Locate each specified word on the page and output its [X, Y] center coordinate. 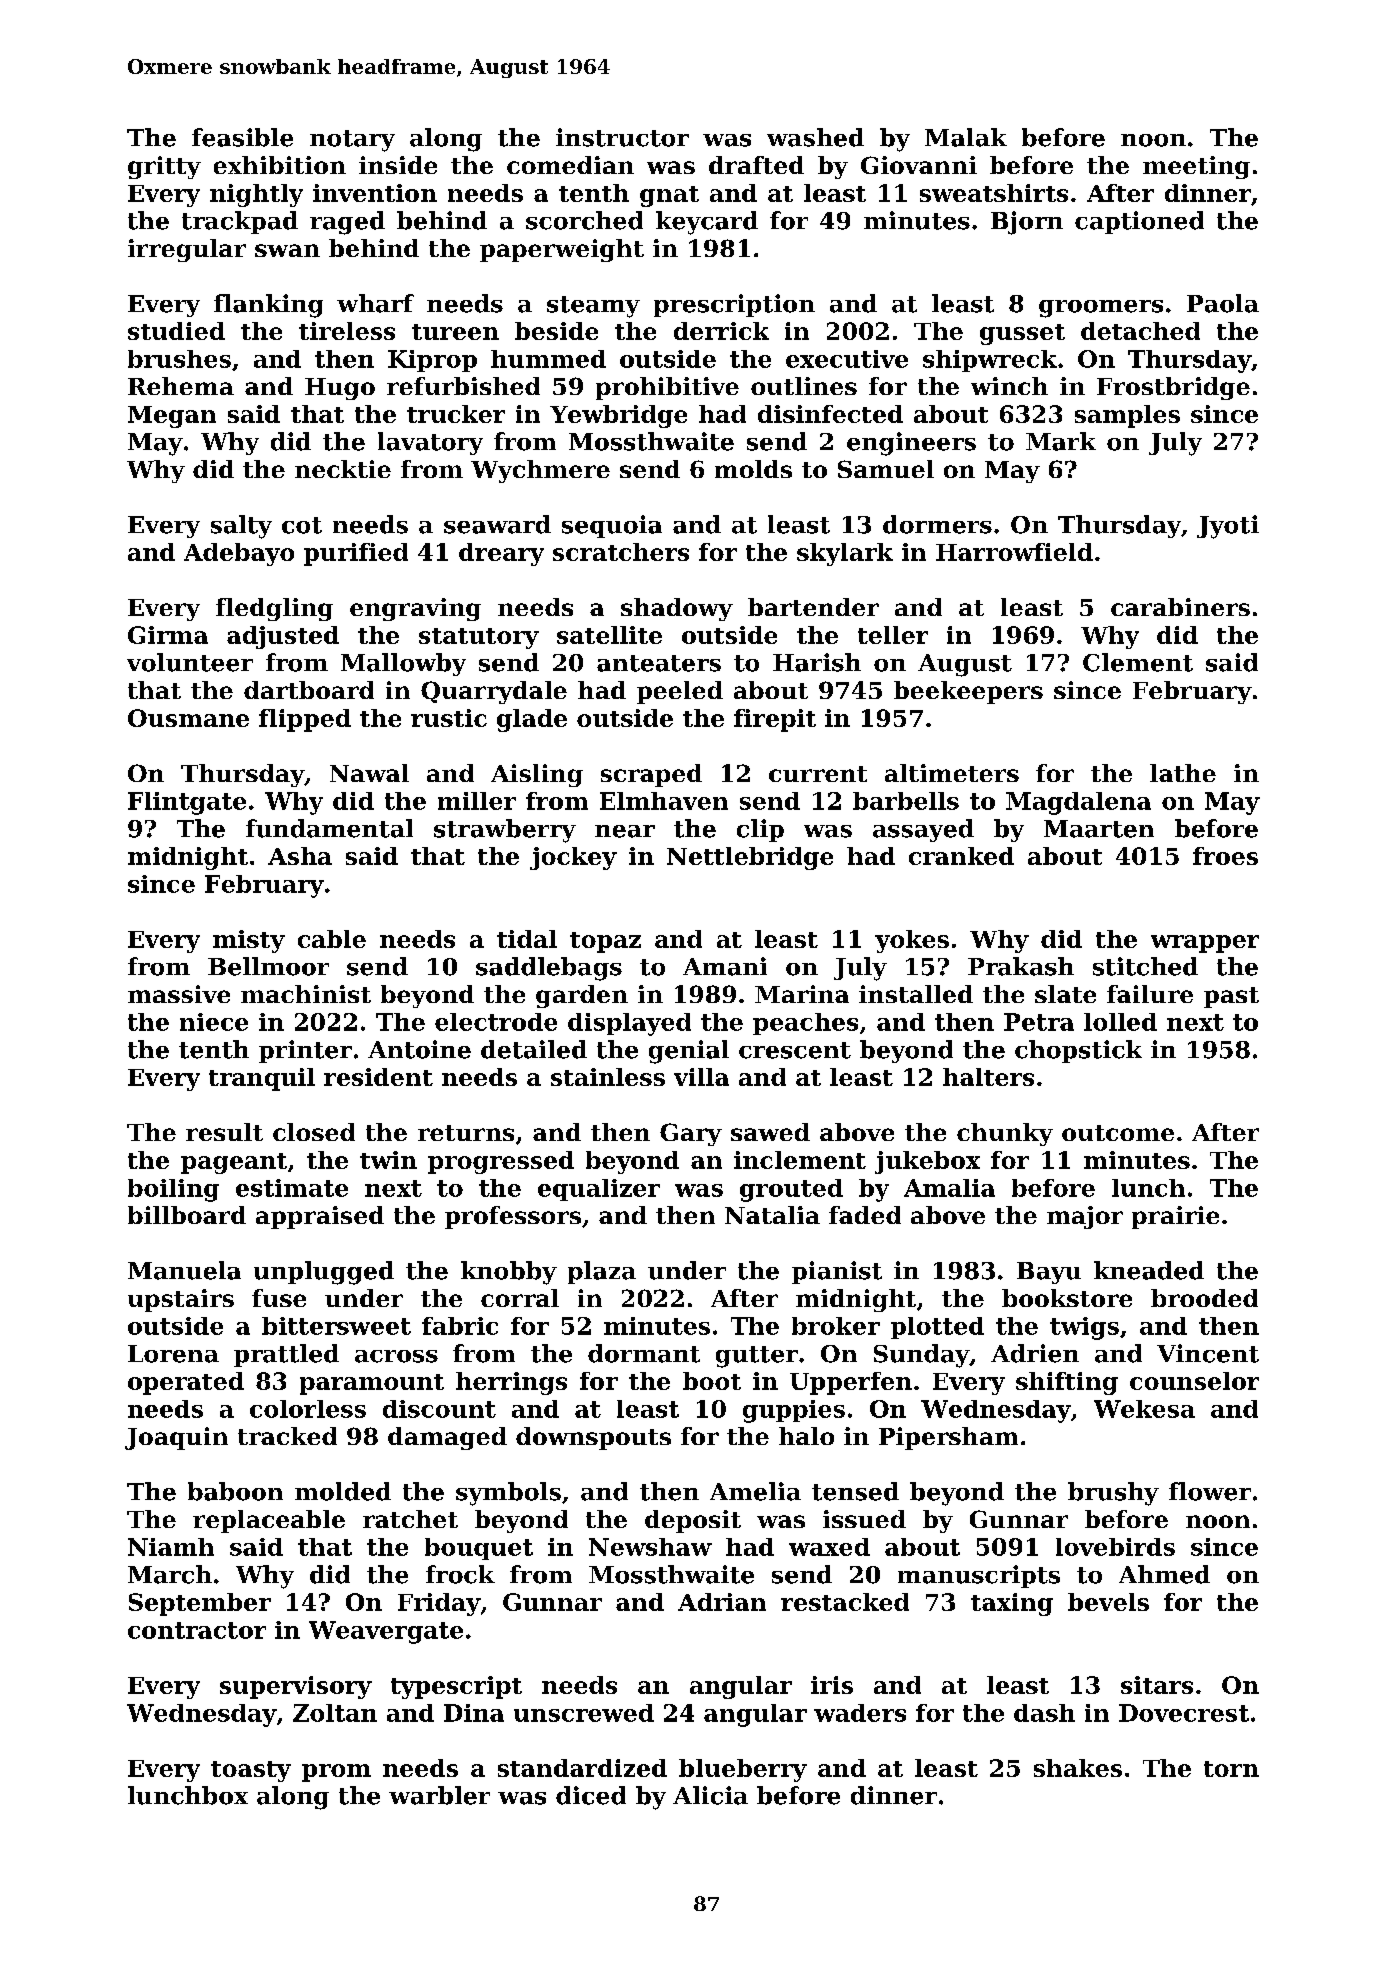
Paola [1223, 303]
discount [439, 1409]
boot [712, 1381]
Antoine [419, 1049]
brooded [1204, 1298]
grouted [791, 1190]
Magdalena [1078, 803]
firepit [775, 720]
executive [847, 359]
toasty [251, 1771]
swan [287, 250]
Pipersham [948, 1438]
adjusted [283, 637]
